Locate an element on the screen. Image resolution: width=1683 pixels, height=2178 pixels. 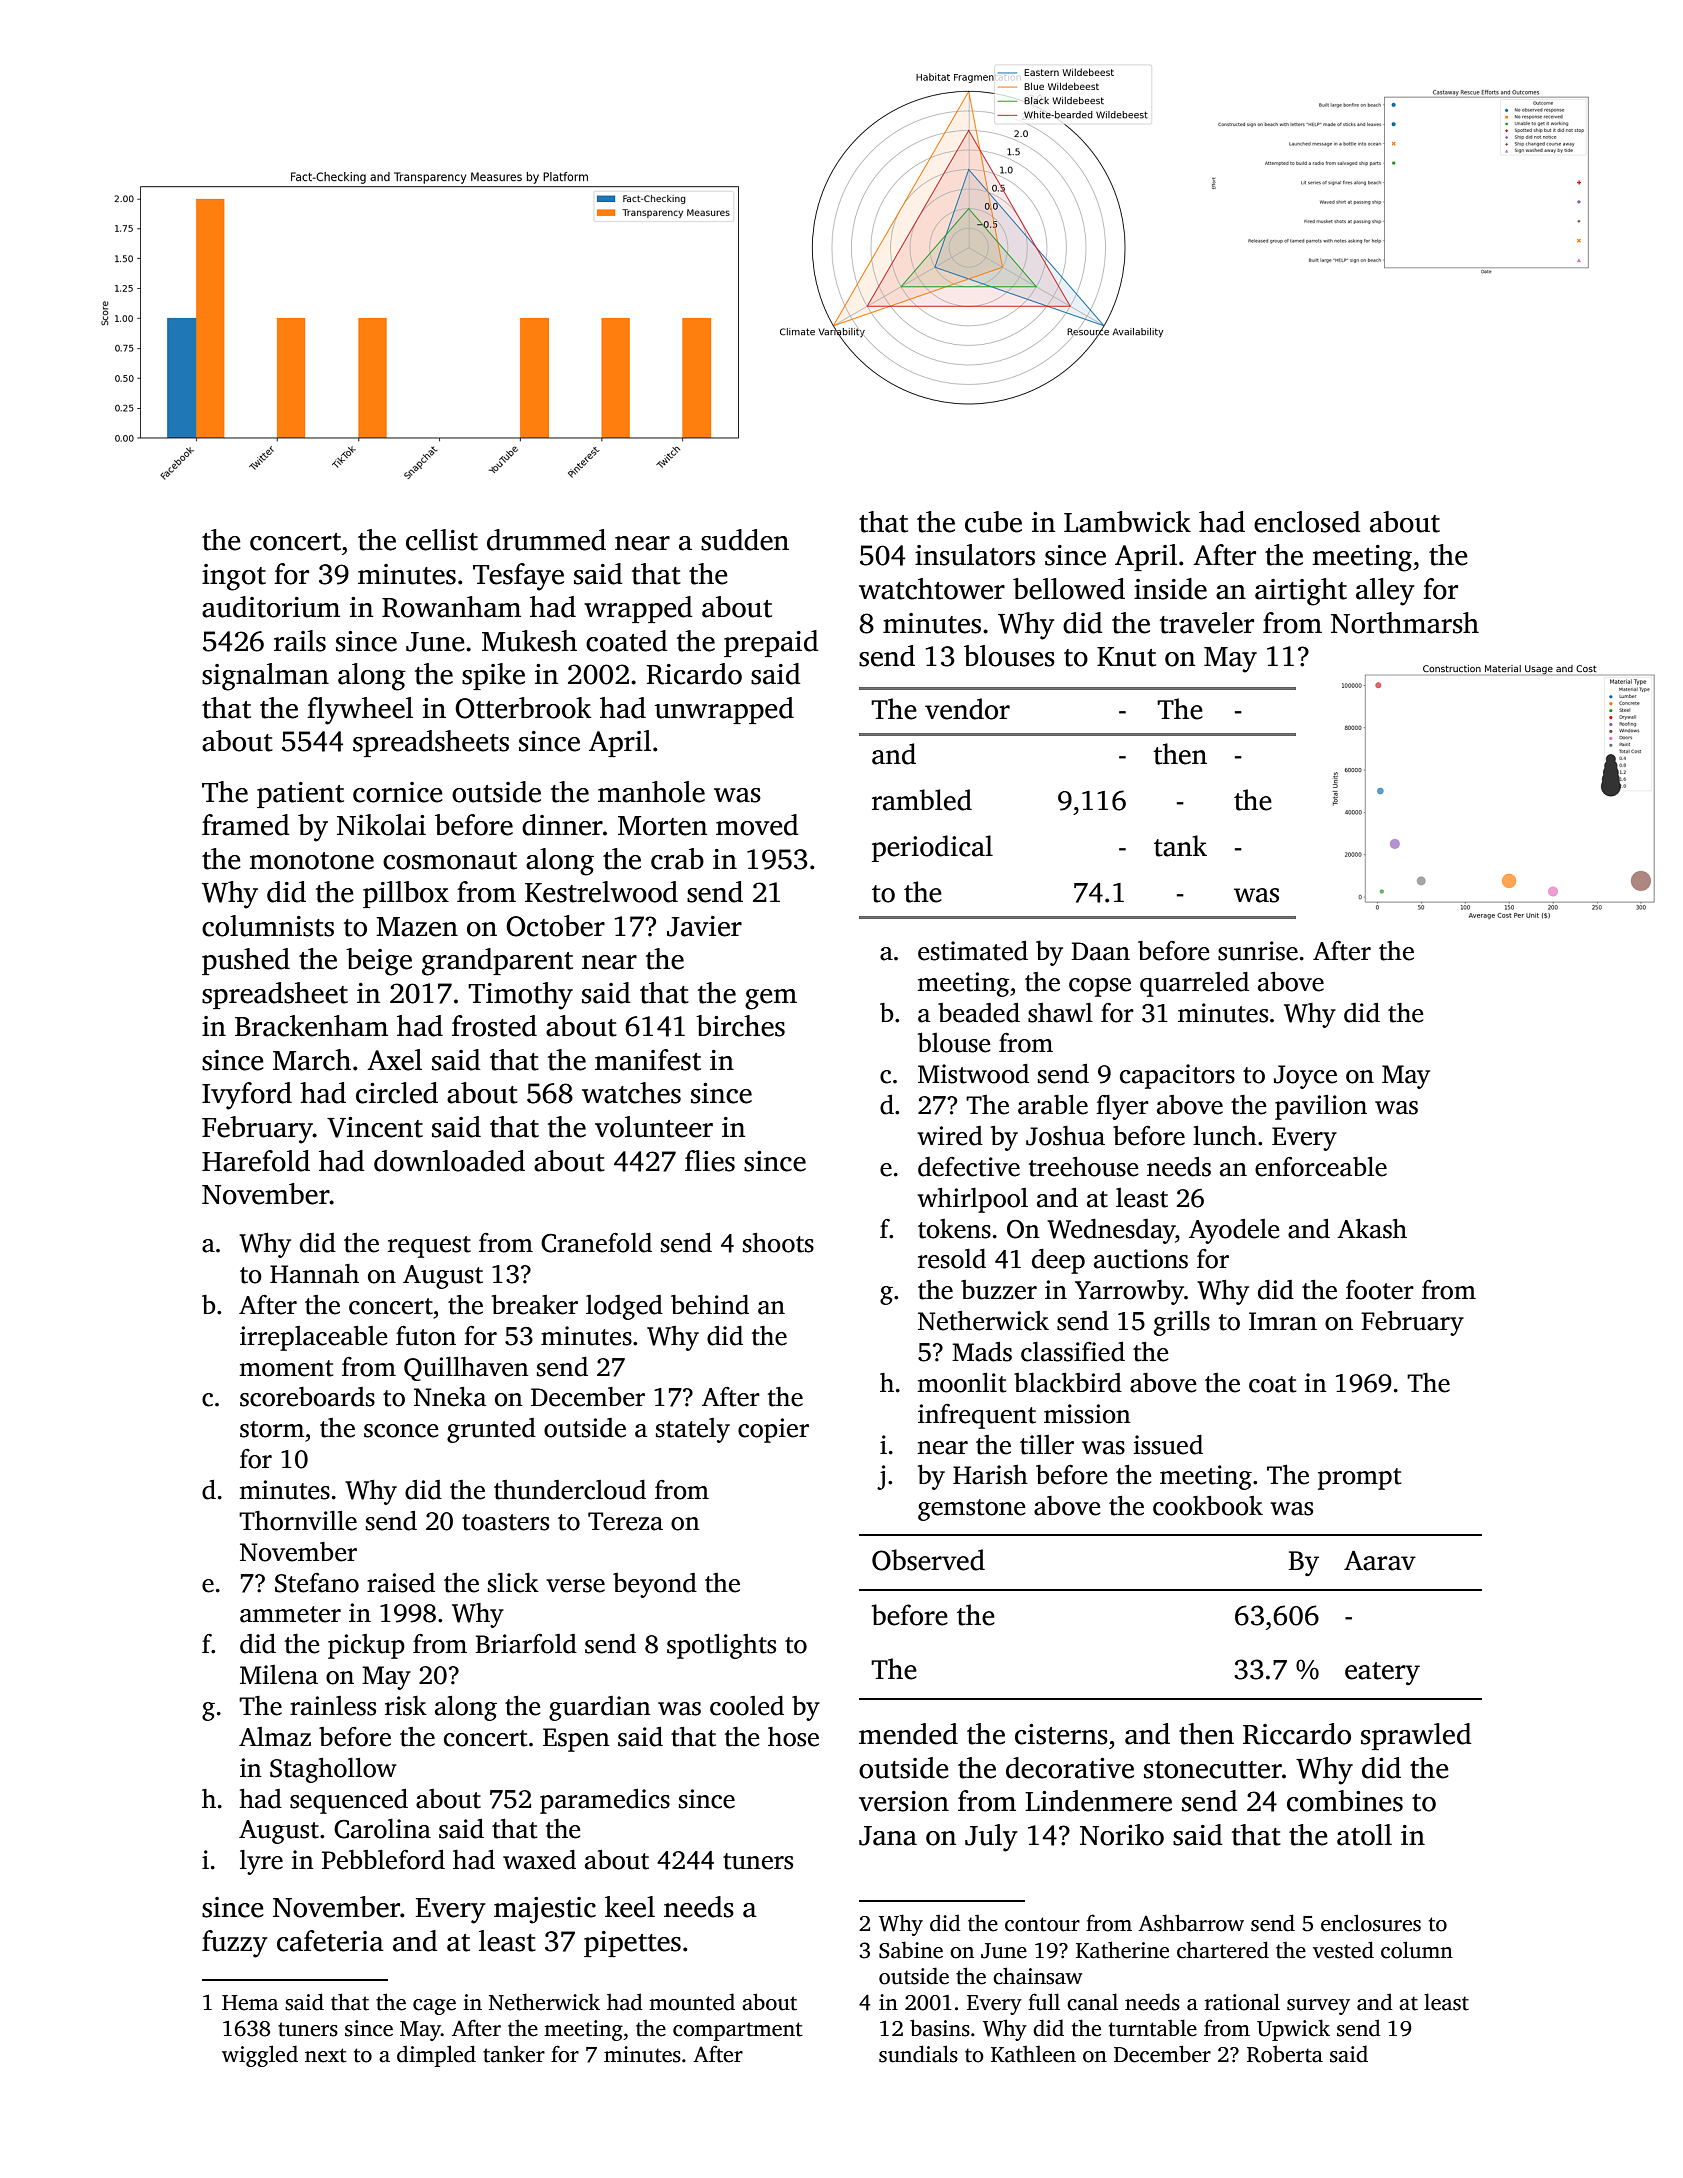
spotlights is located at coordinates (721, 1646).
